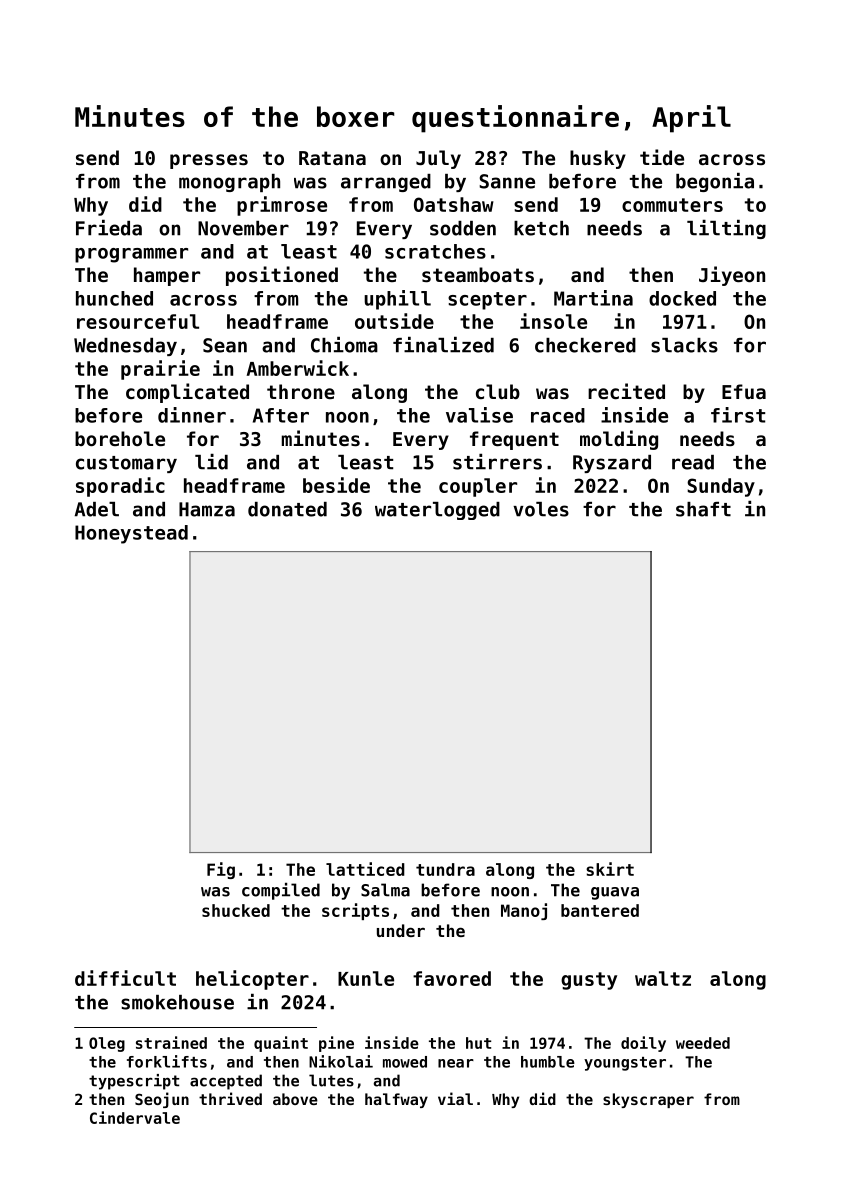 The width and height of the document is (841, 1193). Describe the element at coordinates (221, 870) in the document. I see `Fig` at that location.
